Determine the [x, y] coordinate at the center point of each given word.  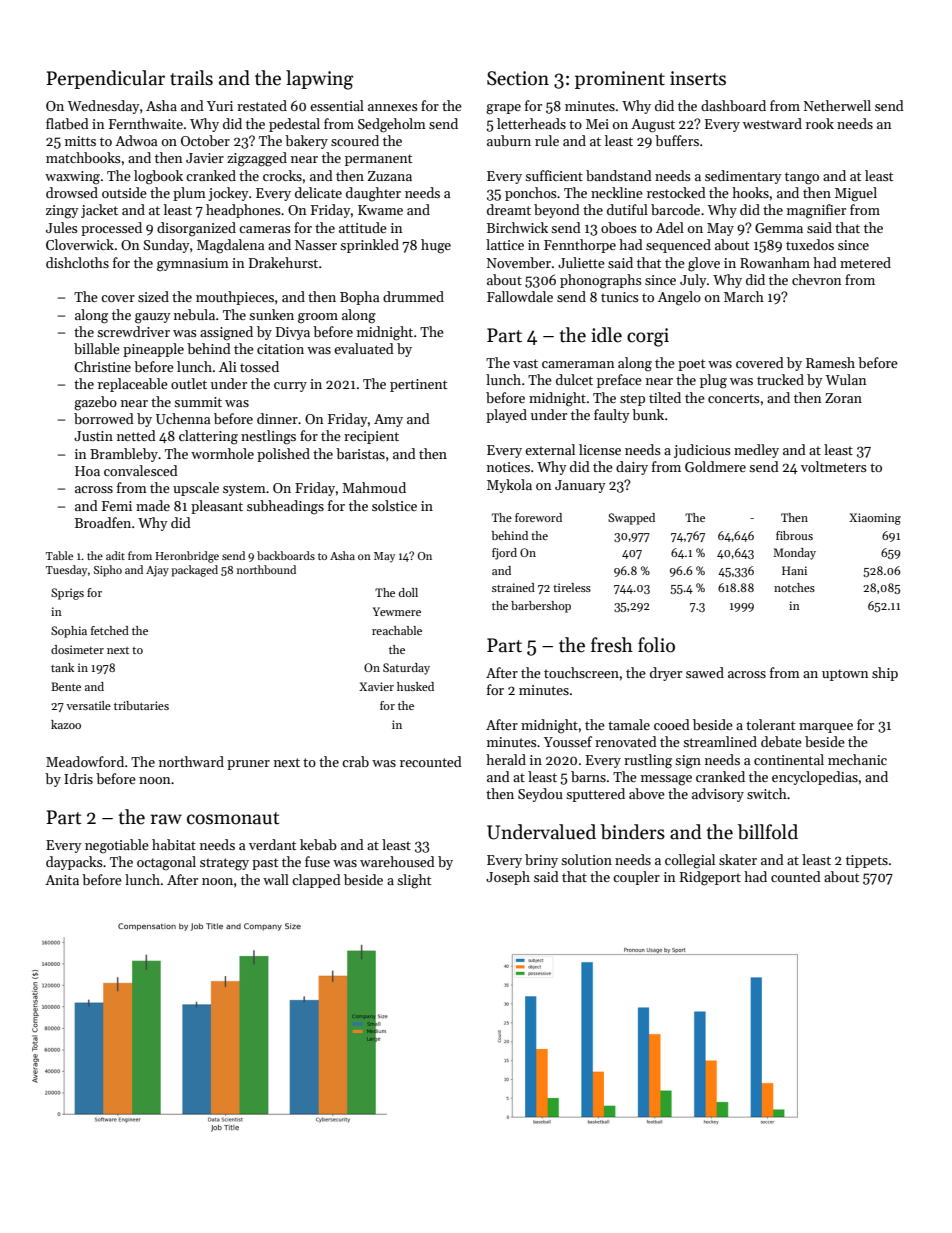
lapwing [319, 80]
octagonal [166, 863]
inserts [698, 78]
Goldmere [715, 466]
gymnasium [193, 265]
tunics [620, 297]
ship [885, 674]
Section [518, 78]
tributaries [141, 705]
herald [506, 759]
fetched [110, 630]
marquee [826, 728]
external [550, 449]
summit [198, 402]
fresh [612, 645]
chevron [816, 279]
